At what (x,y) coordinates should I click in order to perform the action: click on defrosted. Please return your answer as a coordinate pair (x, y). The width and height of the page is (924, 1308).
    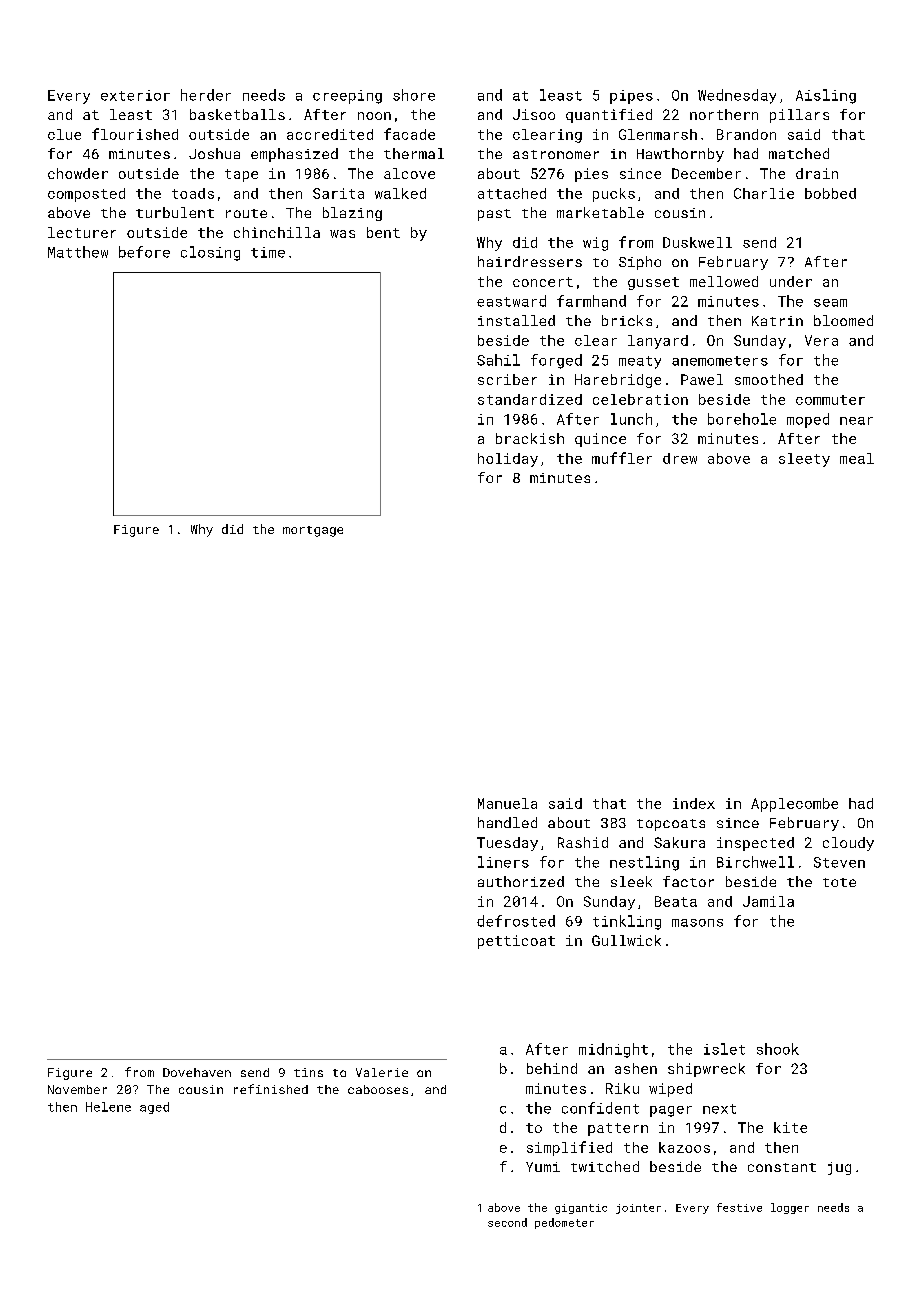
    Looking at the image, I should click on (516, 921).
